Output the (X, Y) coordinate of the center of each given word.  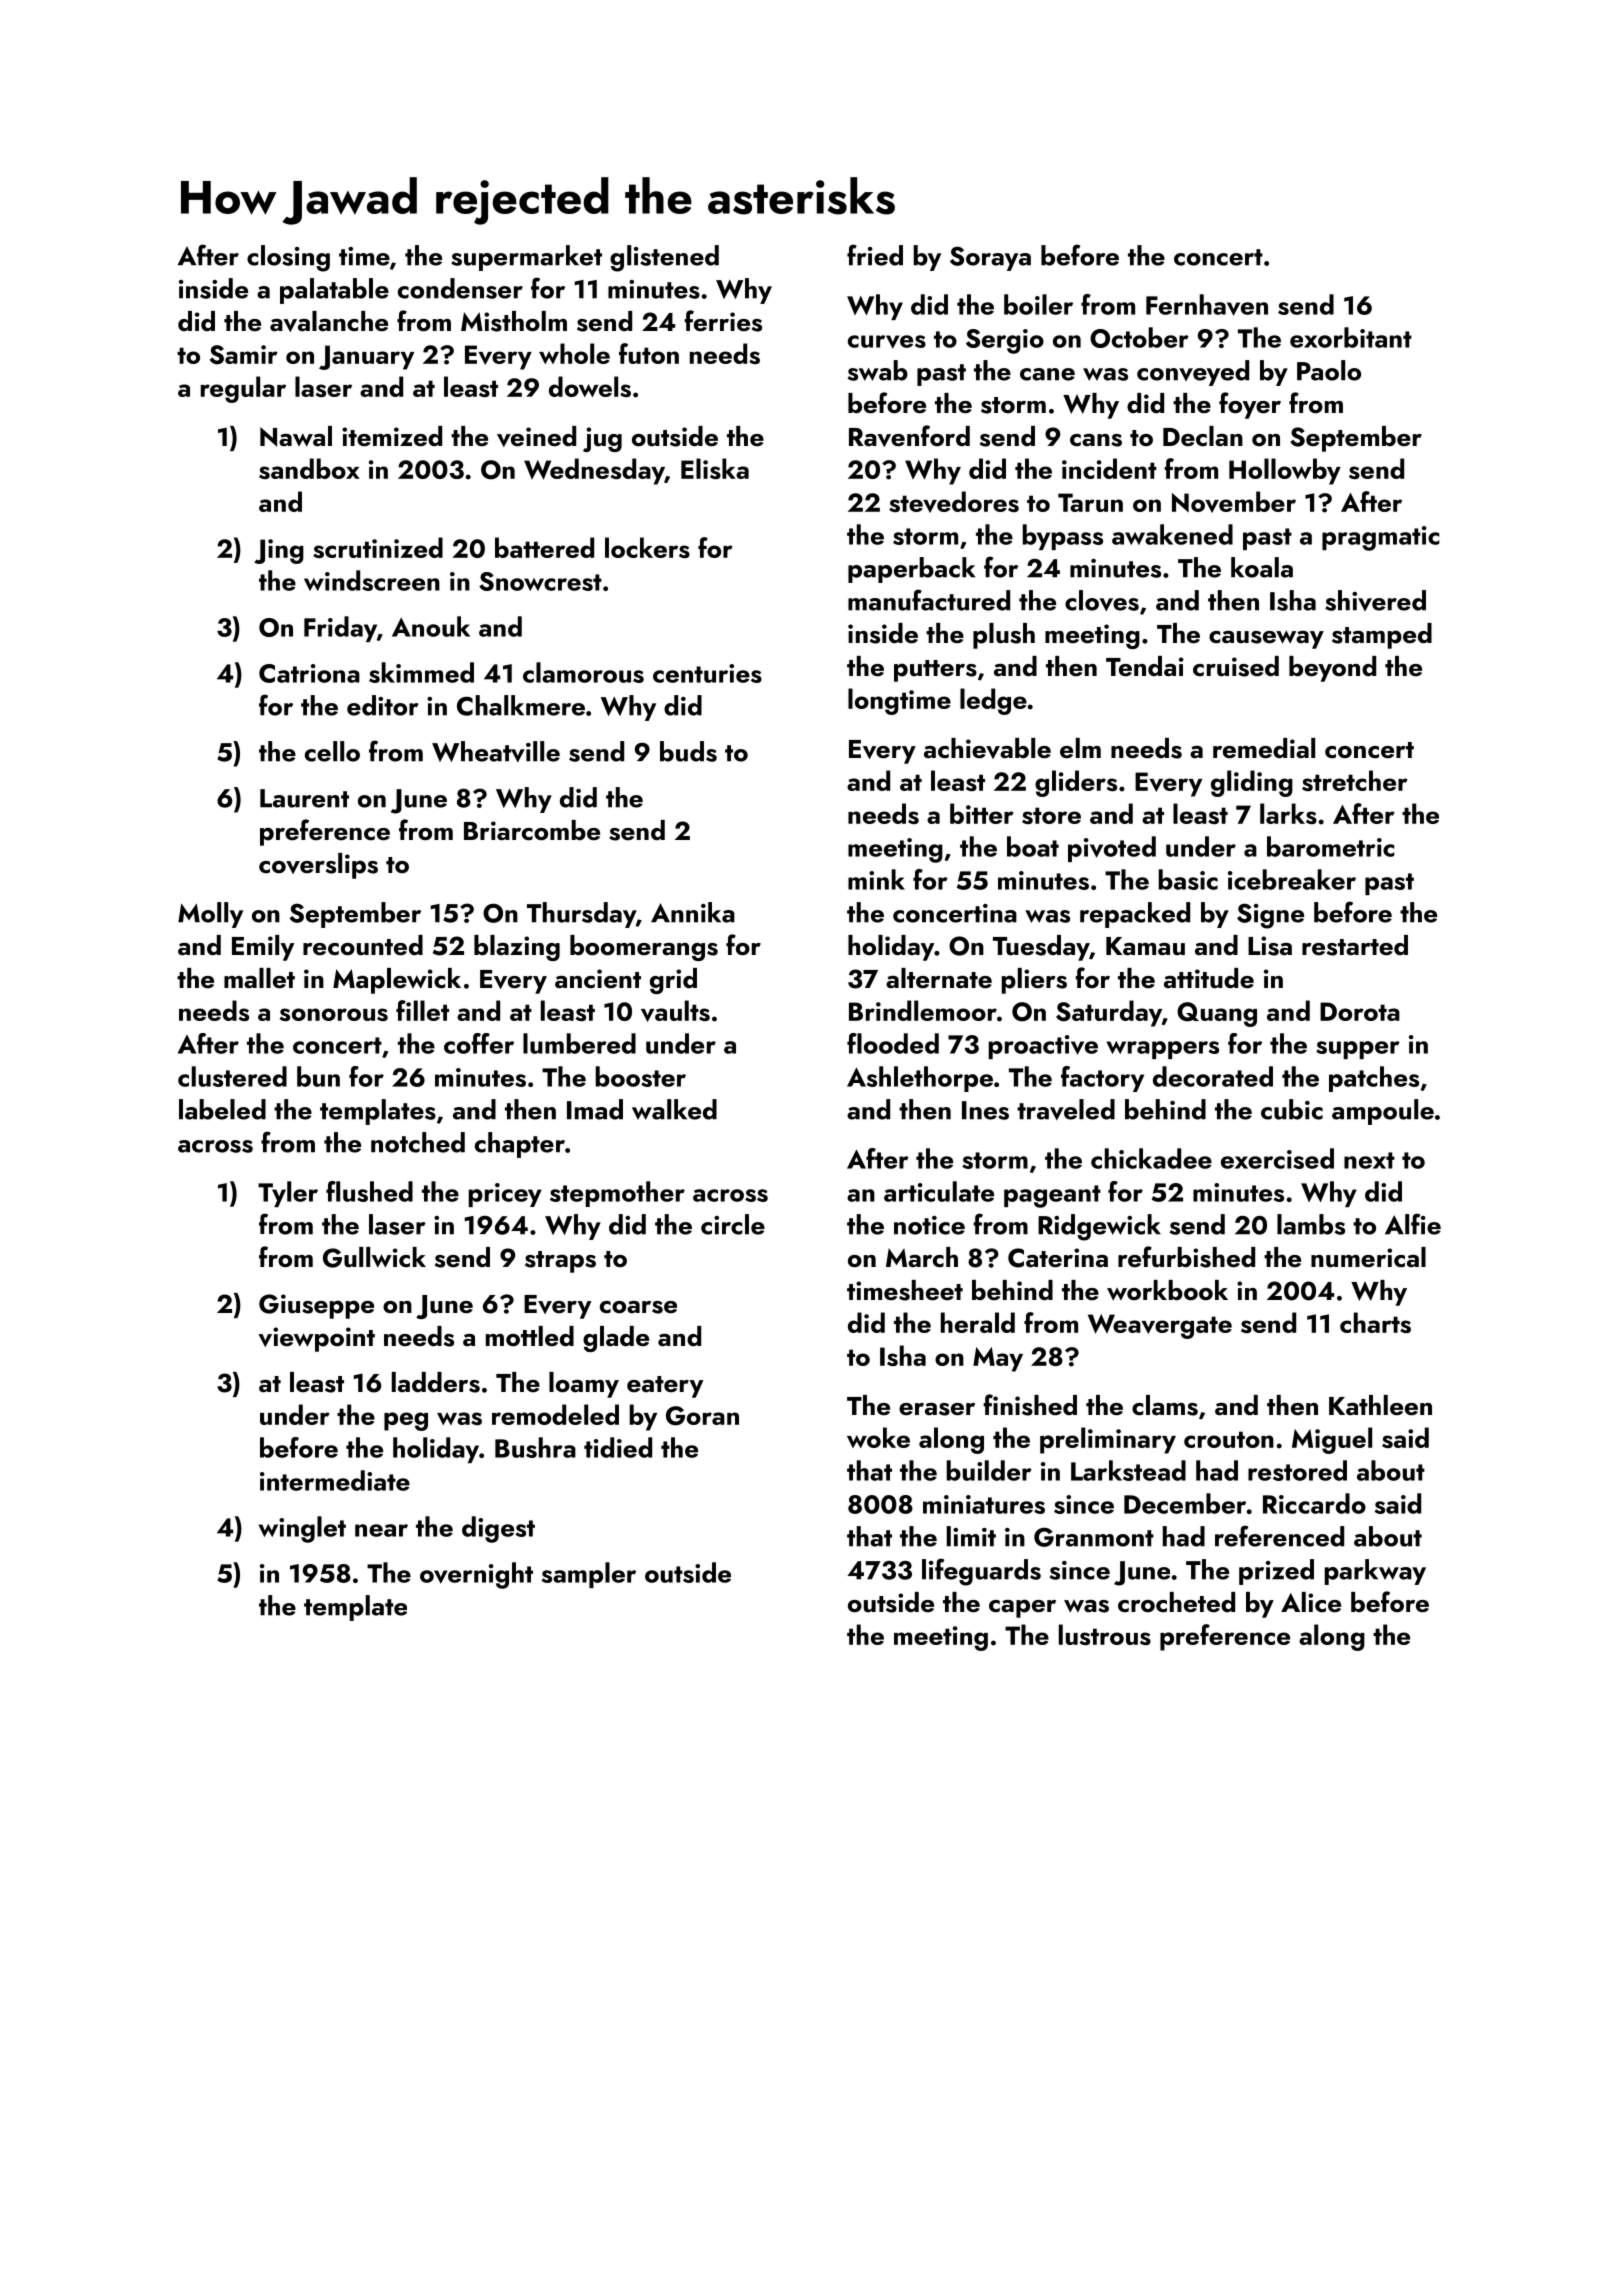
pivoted (1112, 849)
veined (536, 436)
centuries (707, 673)
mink (876, 879)
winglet (302, 1529)
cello (332, 751)
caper (1022, 1608)
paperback (911, 570)
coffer (479, 1043)
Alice (1311, 1602)
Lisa (1270, 946)
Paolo (1329, 370)
